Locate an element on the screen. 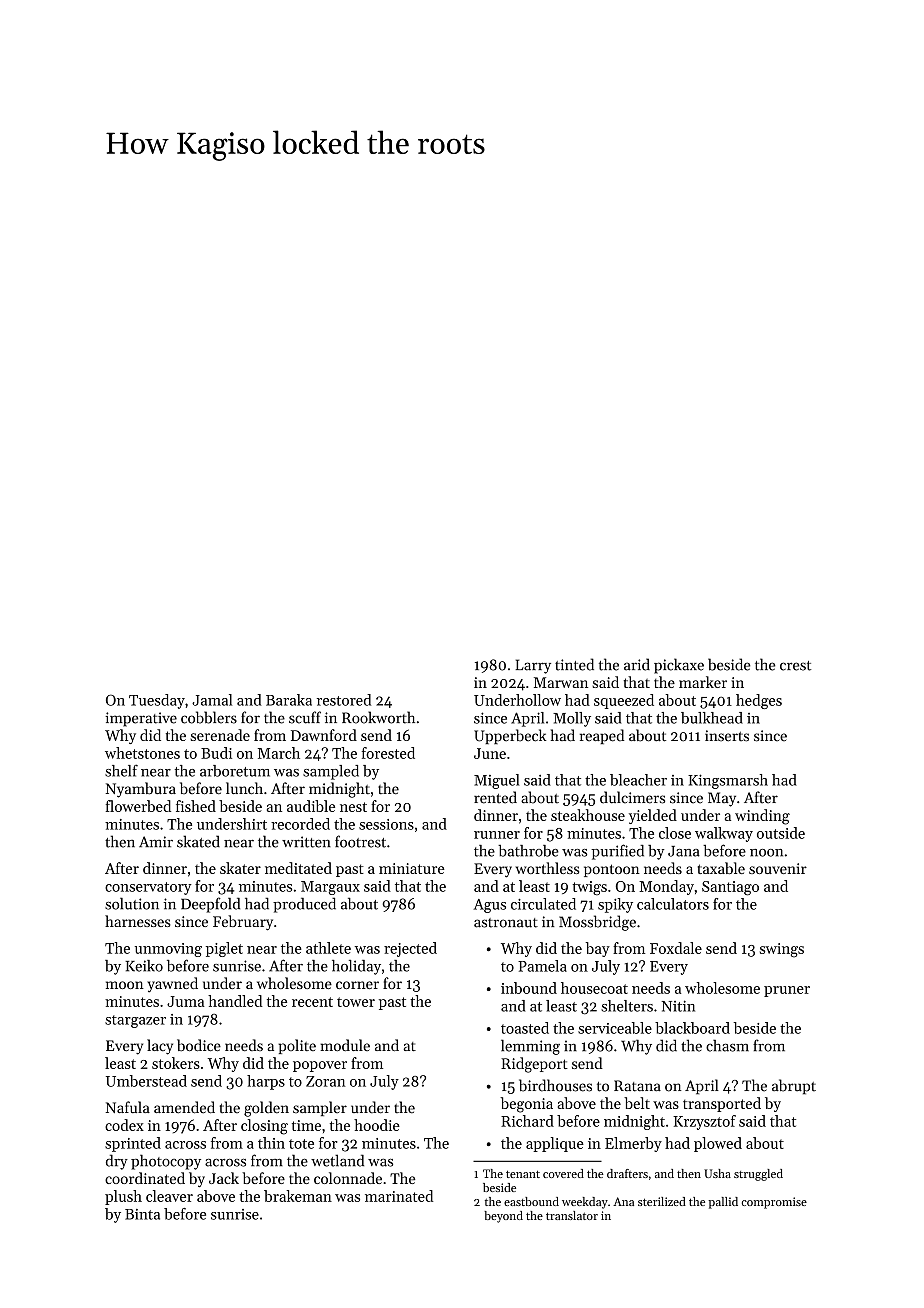 The image size is (924, 1308). March is located at coordinates (279, 753).
